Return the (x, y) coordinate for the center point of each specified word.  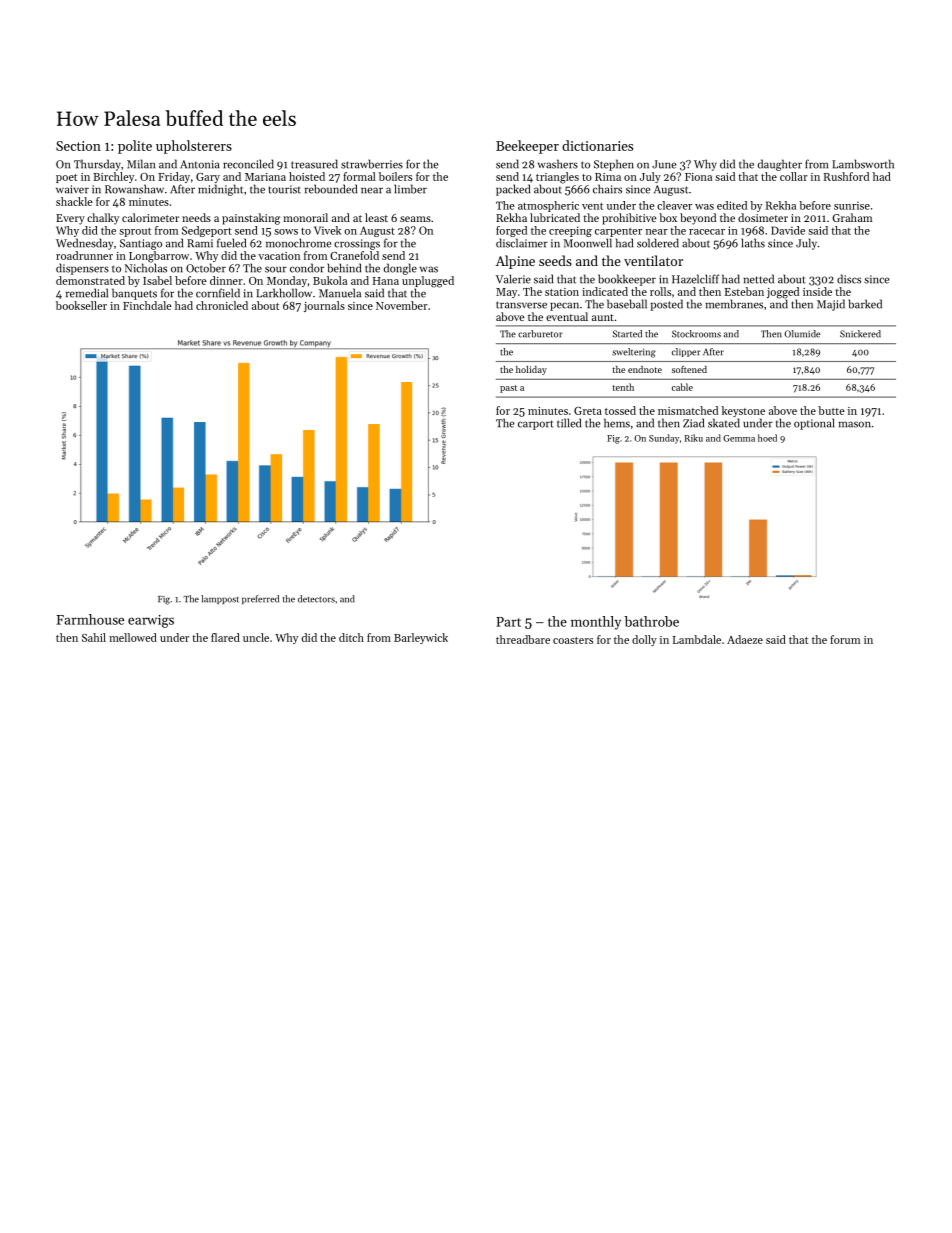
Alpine (515, 262)
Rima (608, 177)
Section (78, 146)
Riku (694, 438)
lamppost (220, 599)
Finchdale (147, 305)
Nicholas (146, 268)
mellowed (133, 637)
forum (845, 639)
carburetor (540, 334)
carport (536, 425)
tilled (569, 423)
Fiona (698, 177)
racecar (707, 232)
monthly (596, 623)
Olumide (802, 334)
